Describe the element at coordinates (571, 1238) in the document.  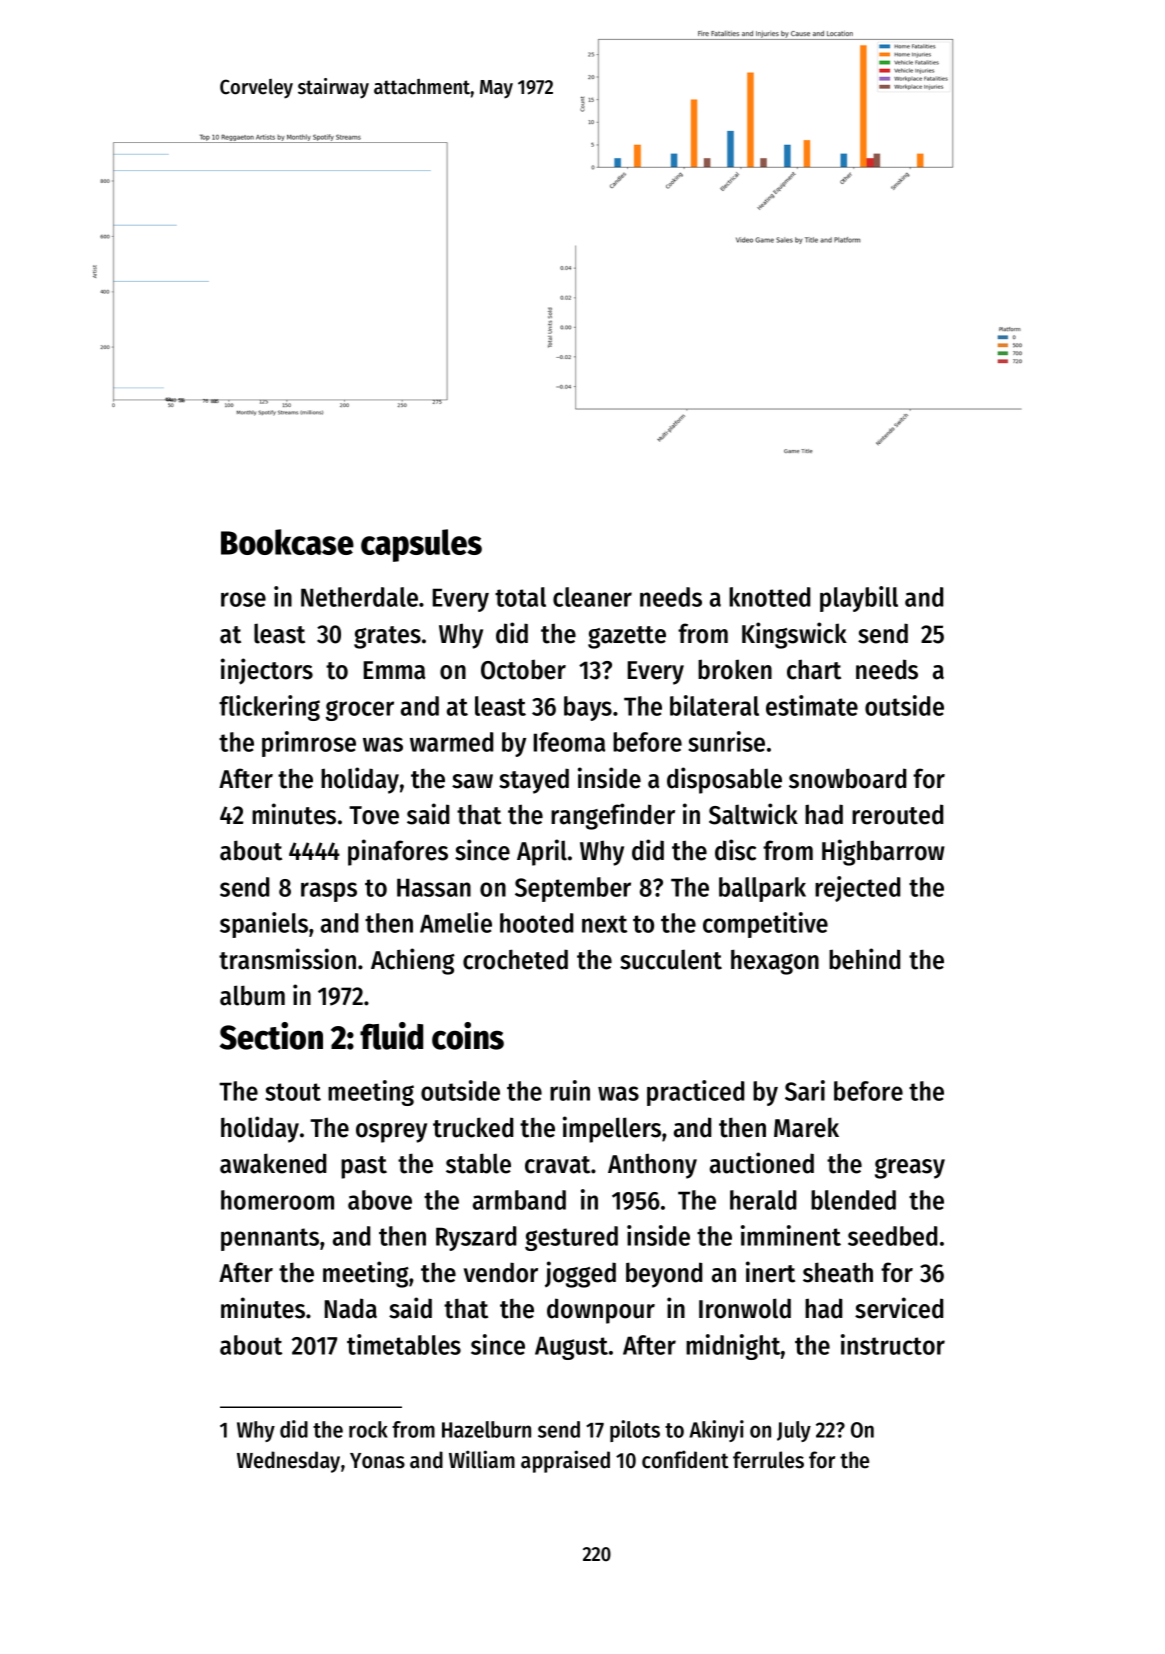
I see `gestured` at that location.
